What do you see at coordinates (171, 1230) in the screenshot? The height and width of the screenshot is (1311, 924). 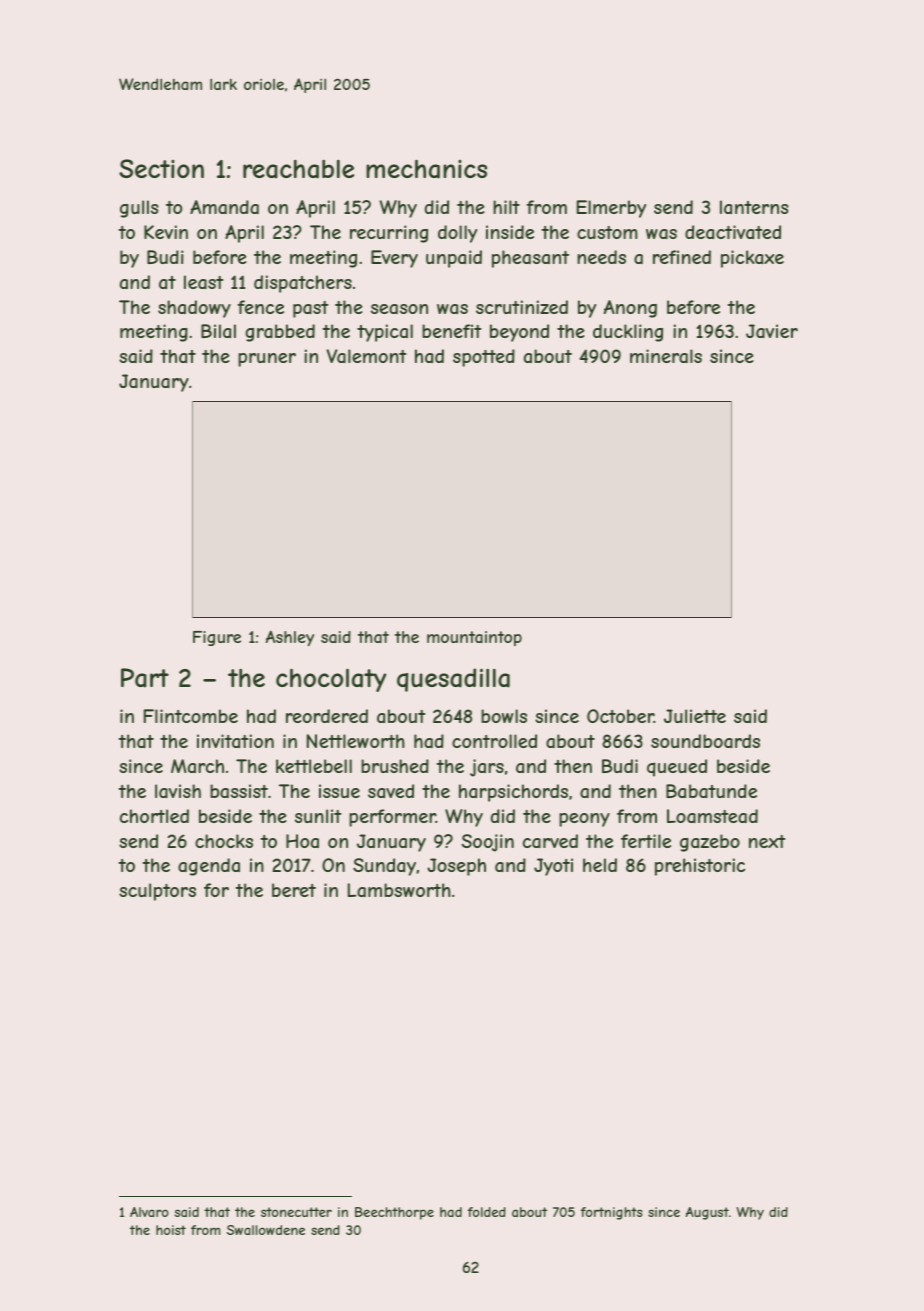 I see `hoist` at bounding box center [171, 1230].
